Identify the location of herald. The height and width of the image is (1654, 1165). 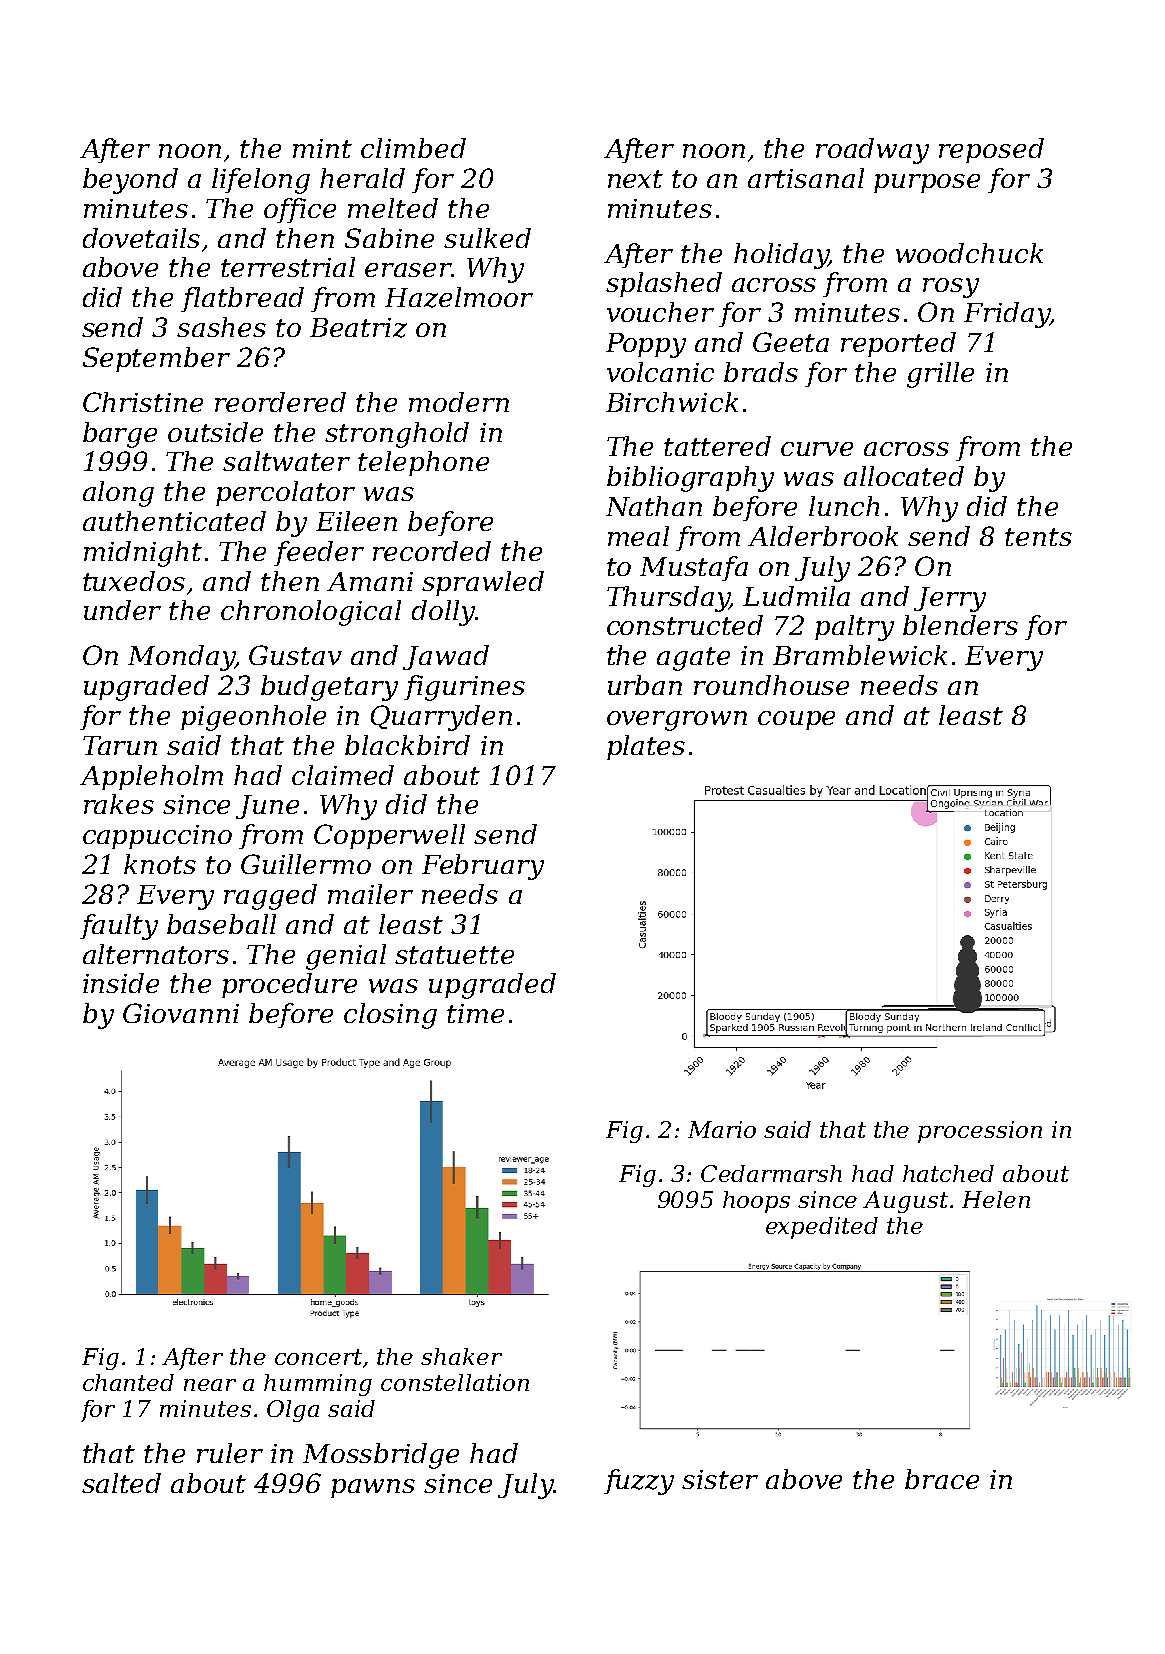
(362, 178).
